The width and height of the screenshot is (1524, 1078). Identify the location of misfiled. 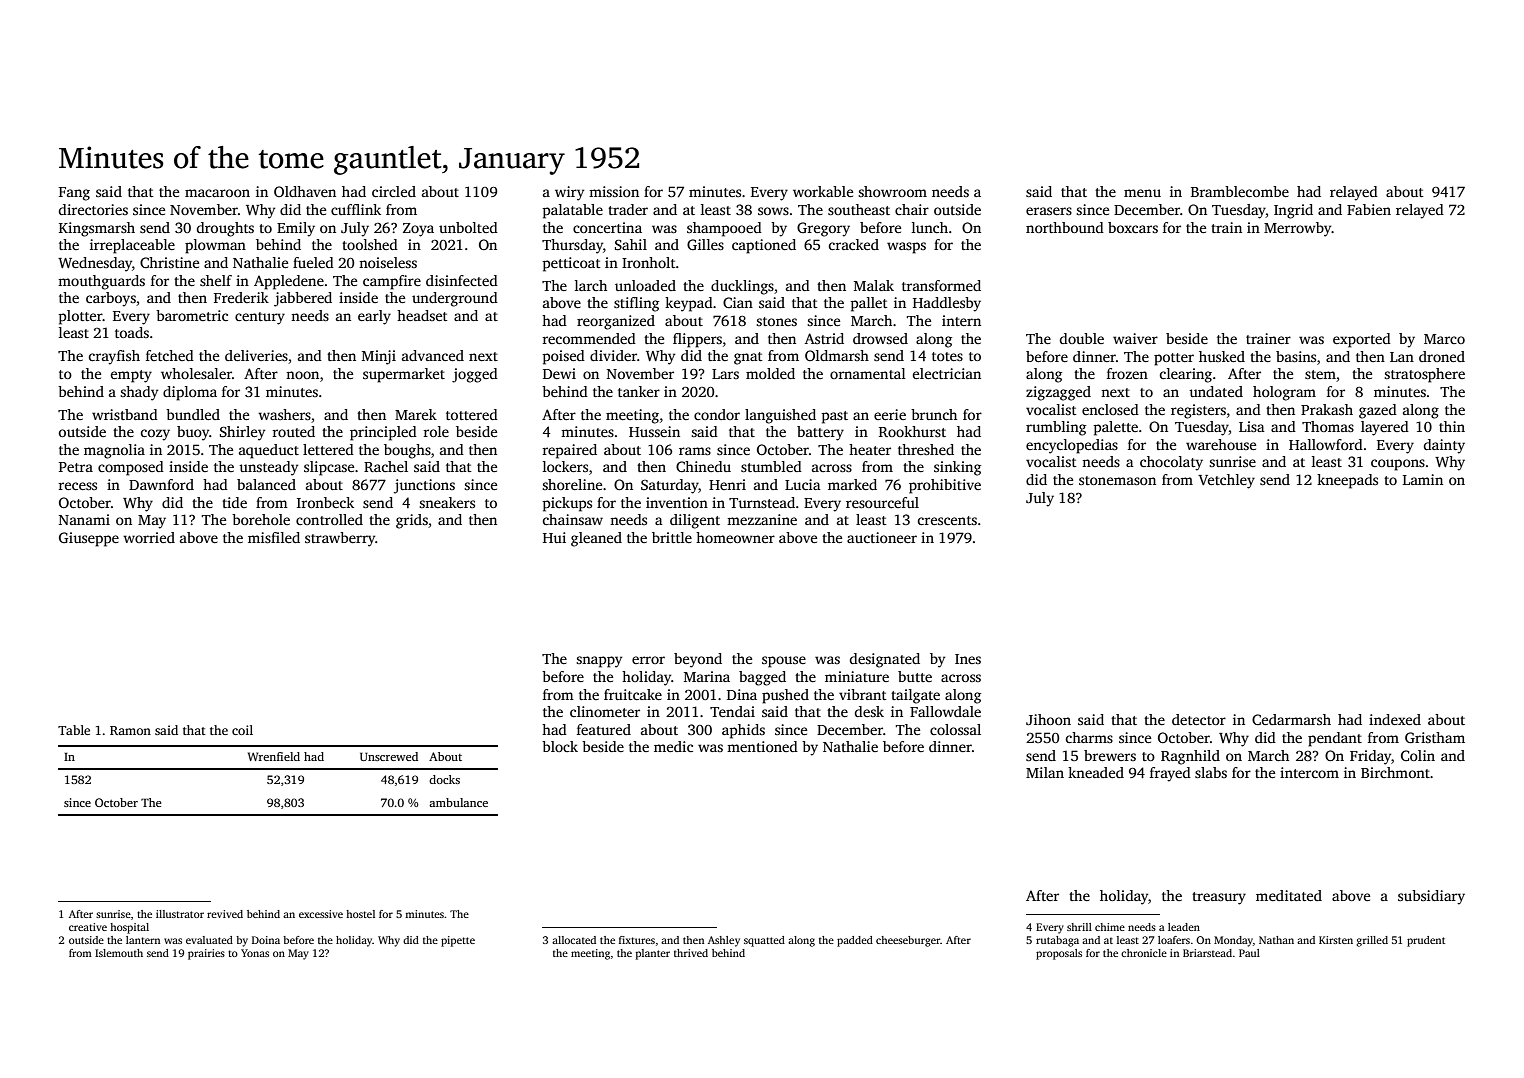
(274, 537).
